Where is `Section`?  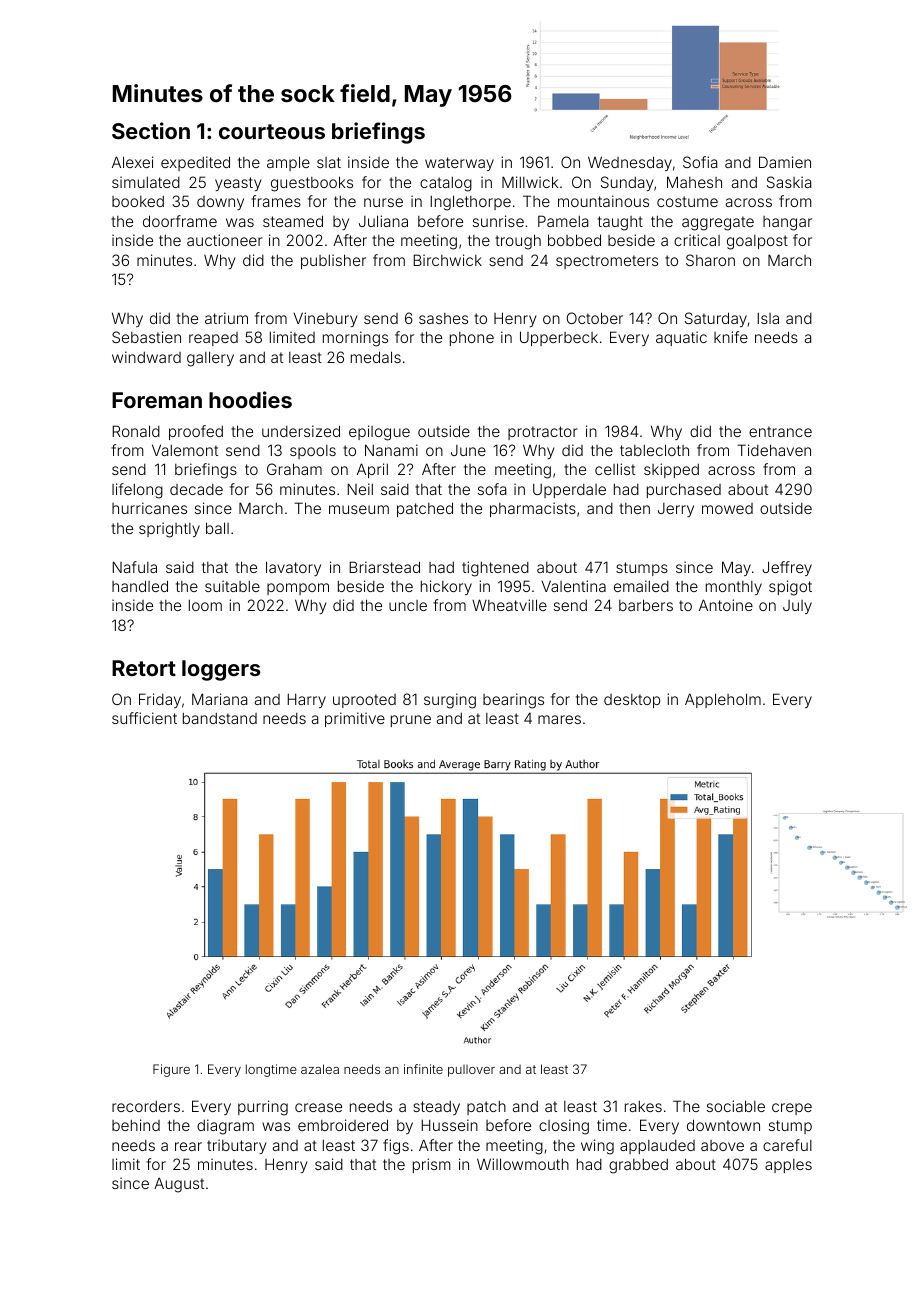 Section is located at coordinates (151, 130).
